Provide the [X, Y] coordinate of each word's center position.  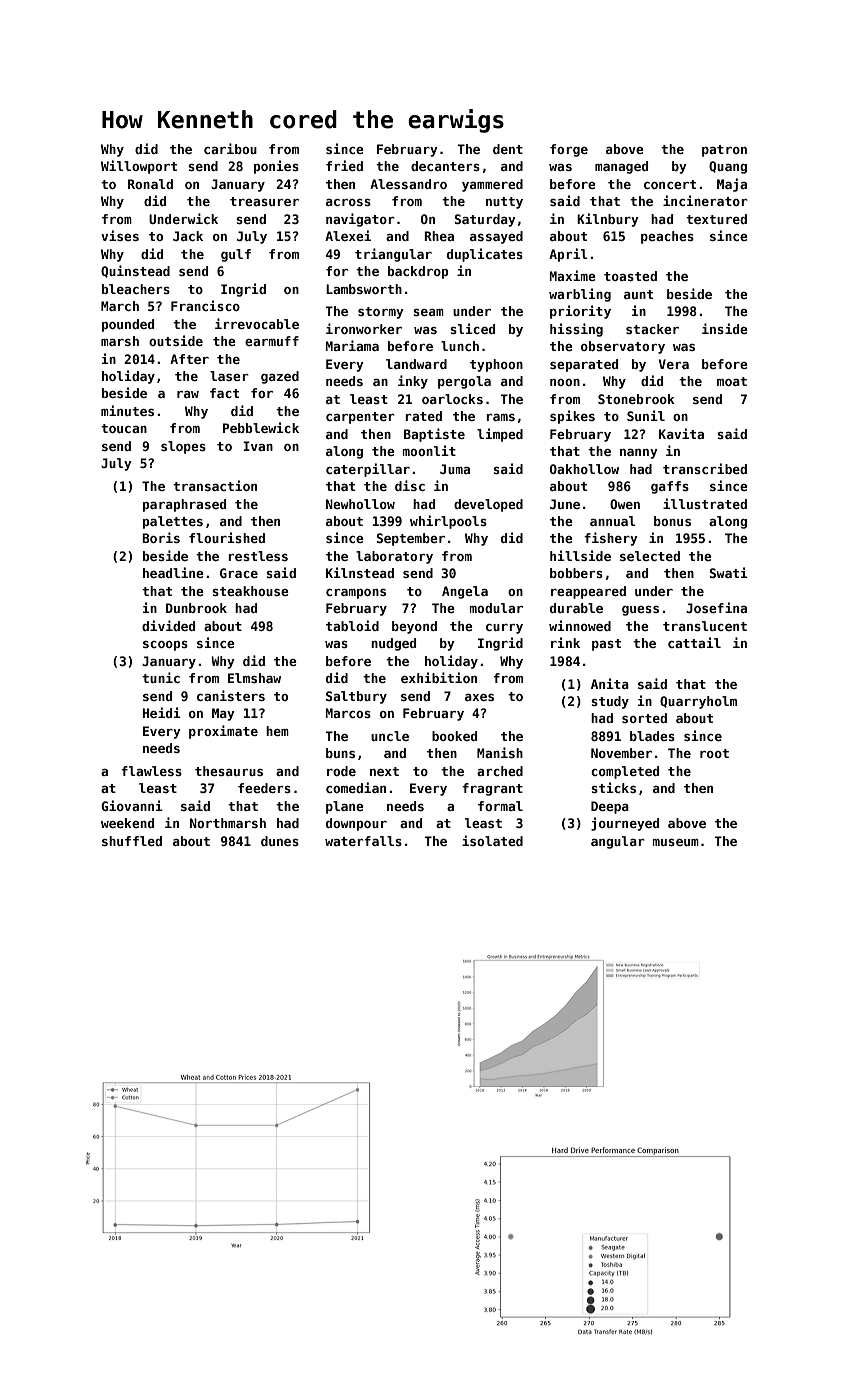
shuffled [132, 841]
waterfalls [363, 841]
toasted [630, 276]
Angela [465, 592]
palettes [173, 522]
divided [168, 625]
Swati [729, 572]
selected [650, 556]
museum [676, 842]
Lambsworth [364, 289]
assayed [496, 237]
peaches [667, 237]
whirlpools [448, 522]
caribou [230, 148]
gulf [236, 255]
